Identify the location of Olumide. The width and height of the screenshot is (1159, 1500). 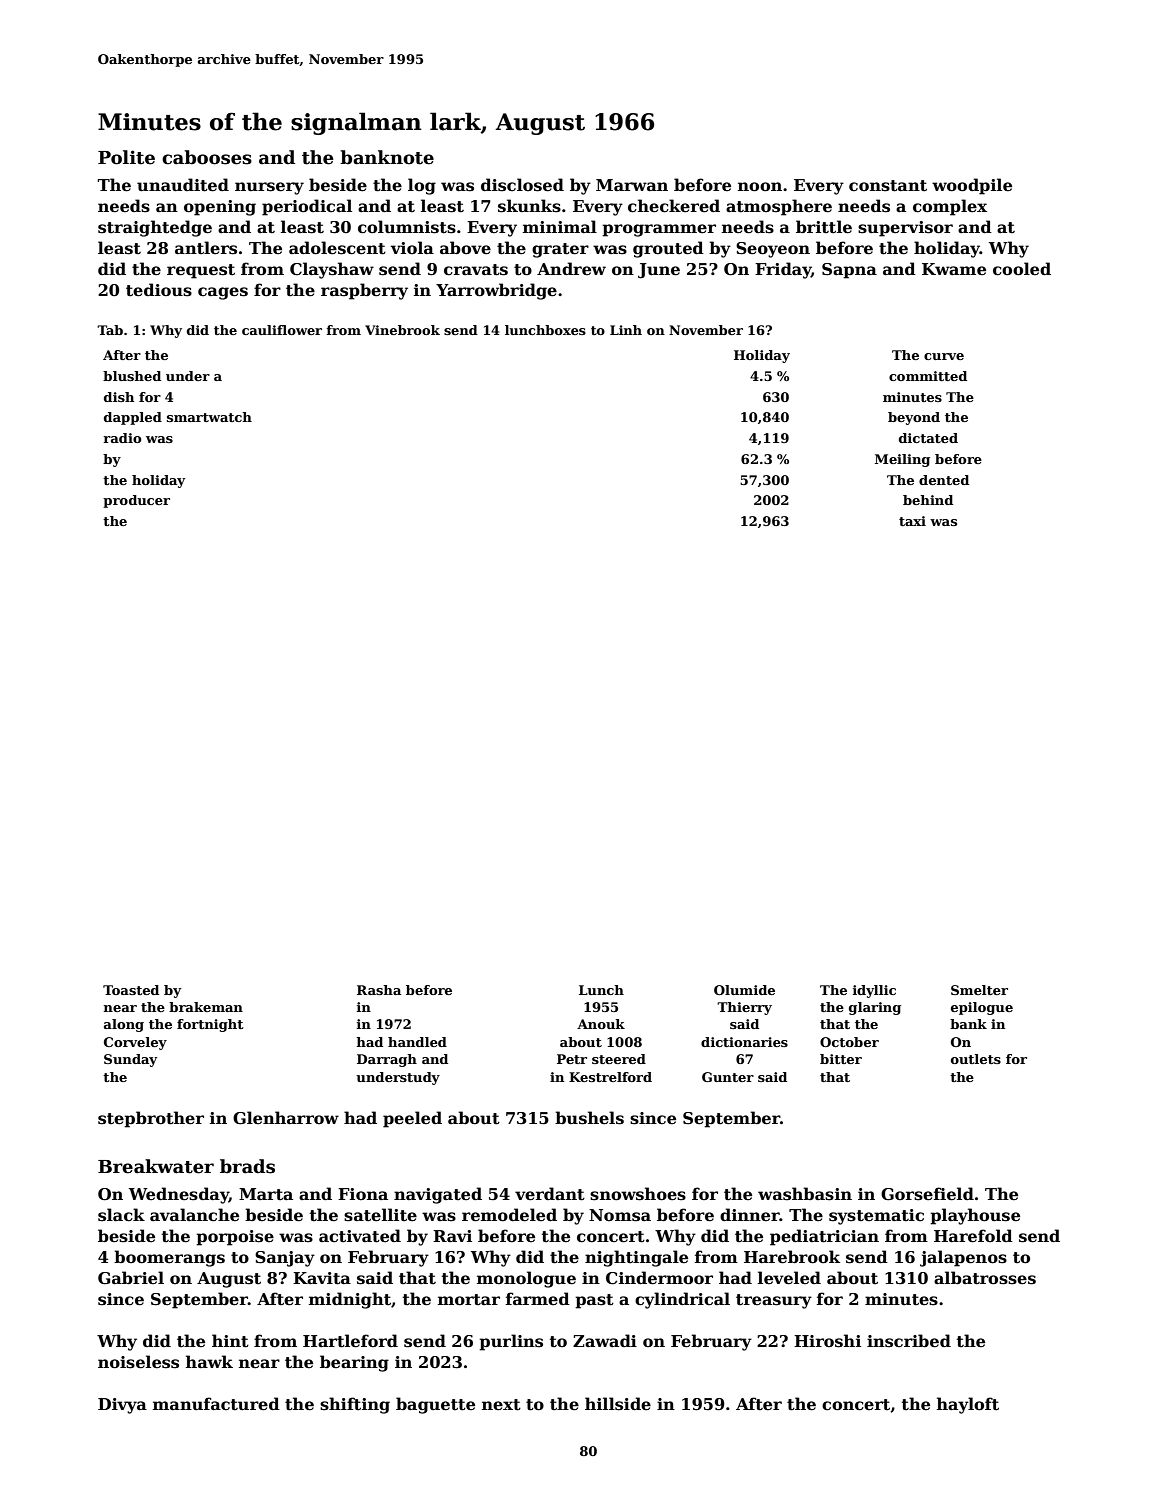
(744, 990).
